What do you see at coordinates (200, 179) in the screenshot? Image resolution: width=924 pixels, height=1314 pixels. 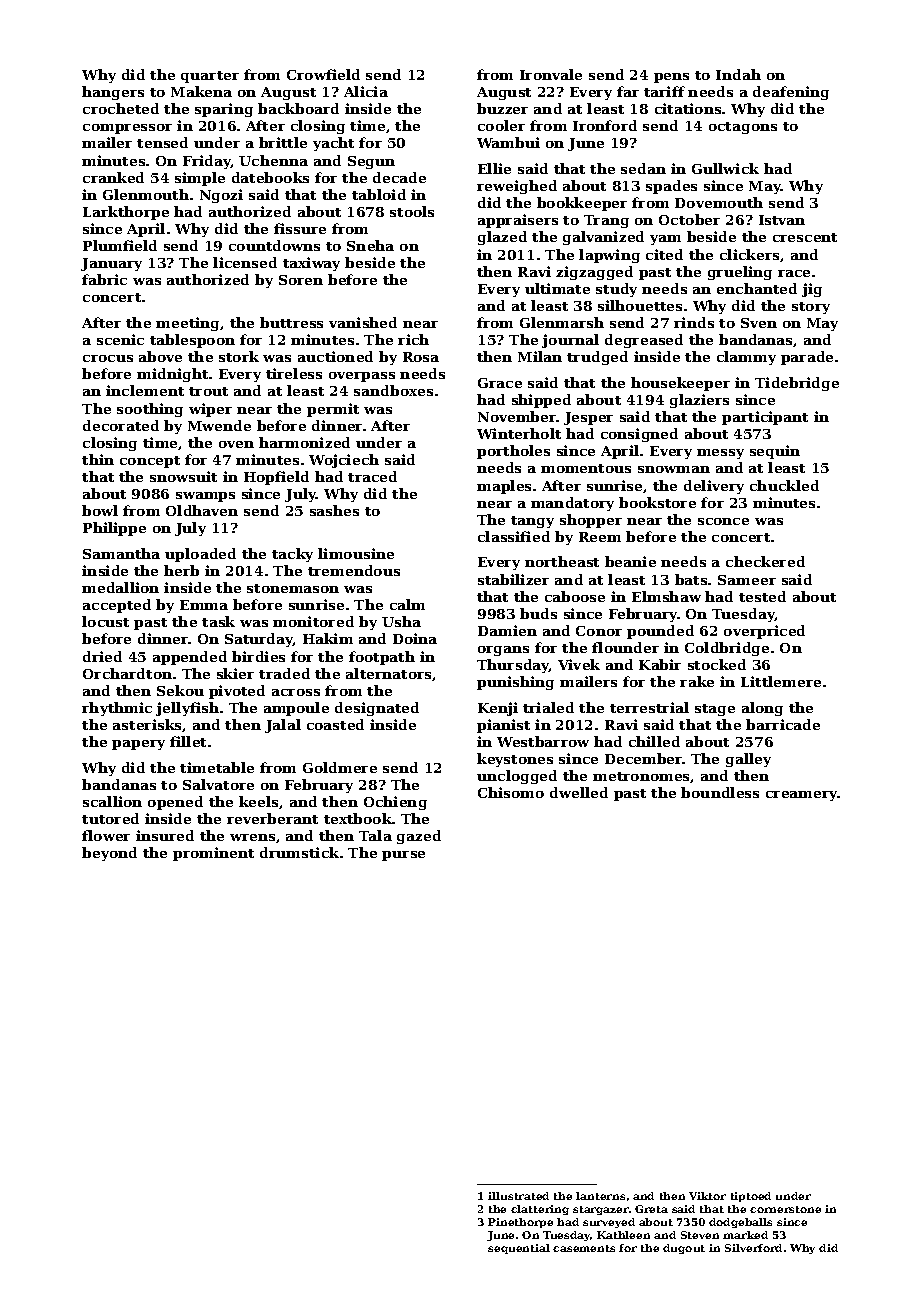 I see `simple` at bounding box center [200, 179].
